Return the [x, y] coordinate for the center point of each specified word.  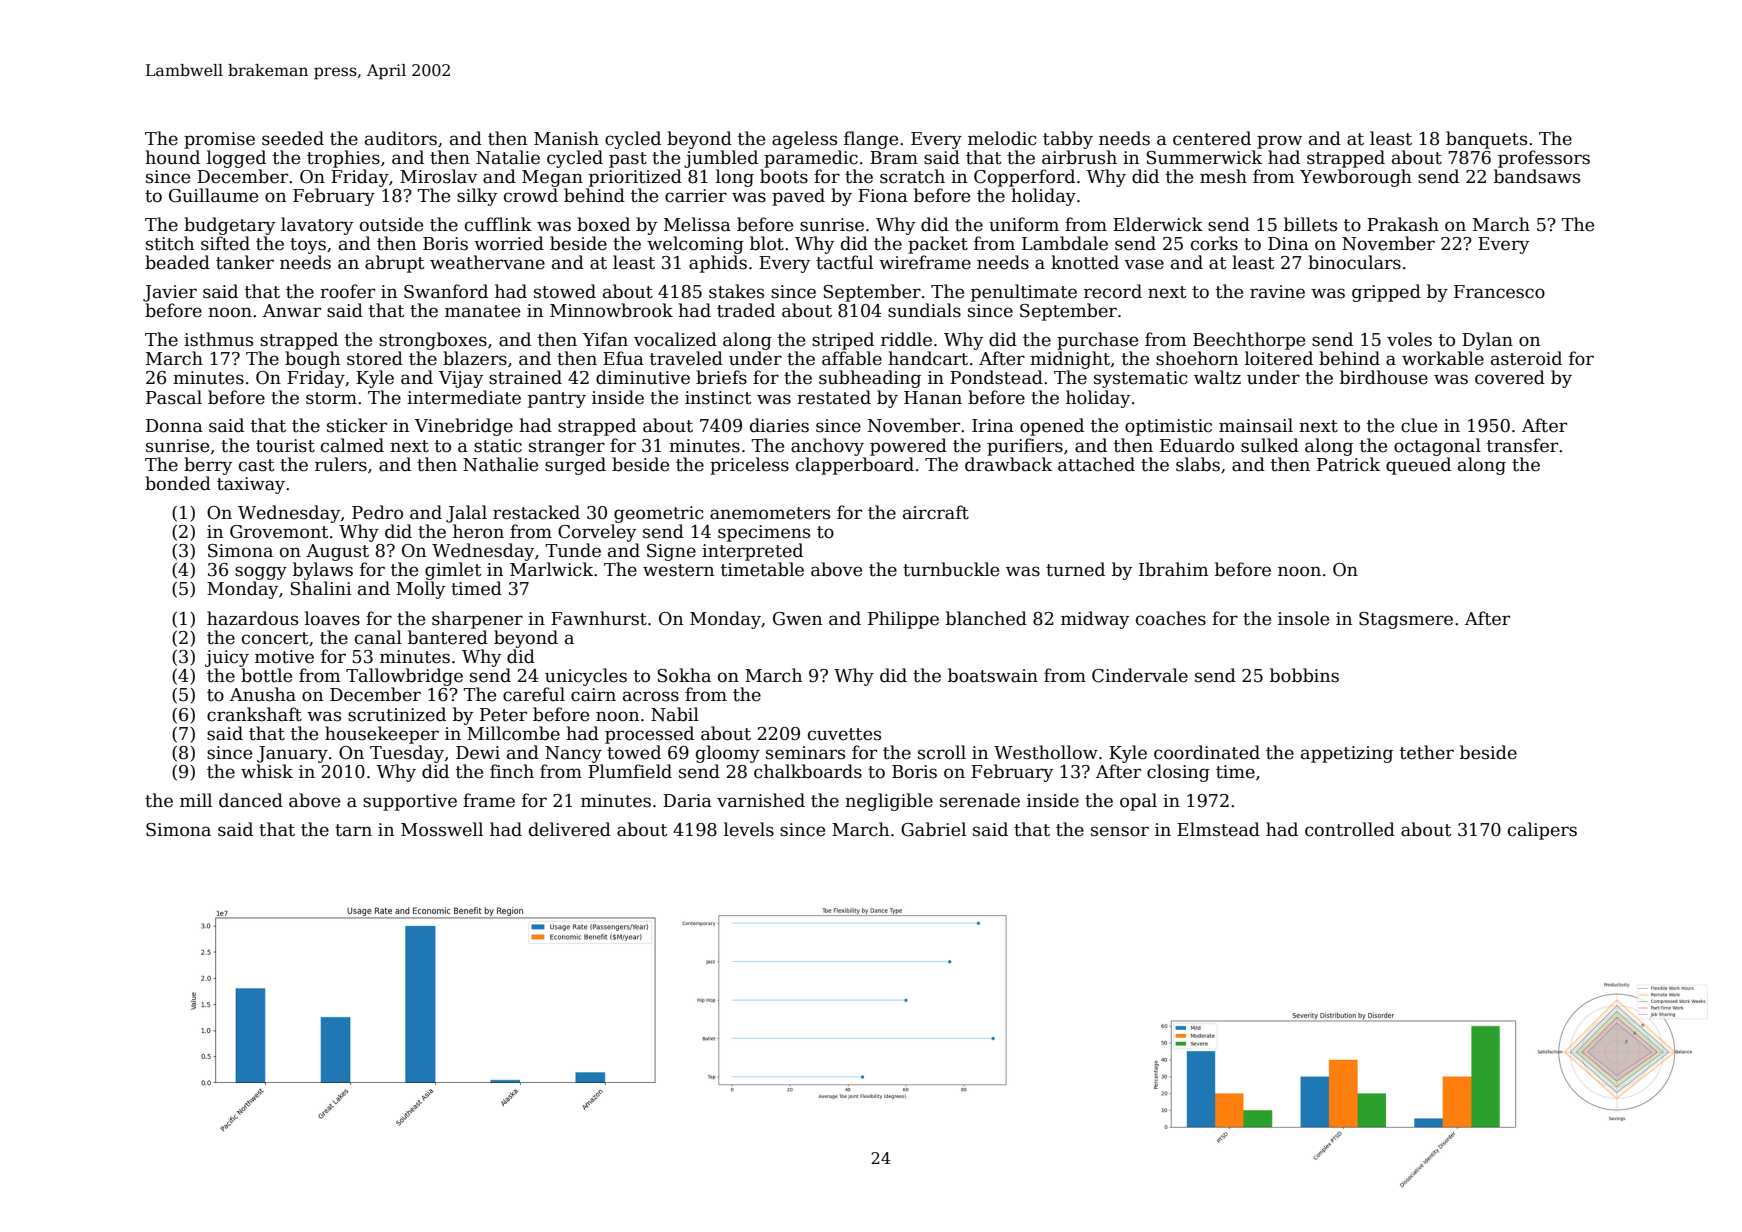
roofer [347, 291]
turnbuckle [951, 569]
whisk [267, 771]
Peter [503, 715]
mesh [1223, 176]
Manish [566, 138]
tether [1427, 752]
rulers [341, 464]
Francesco [1499, 292]
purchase [1097, 341]
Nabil [675, 714]
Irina [993, 426]
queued [1418, 466]
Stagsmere [1406, 620]
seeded [293, 138]
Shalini [321, 588]
